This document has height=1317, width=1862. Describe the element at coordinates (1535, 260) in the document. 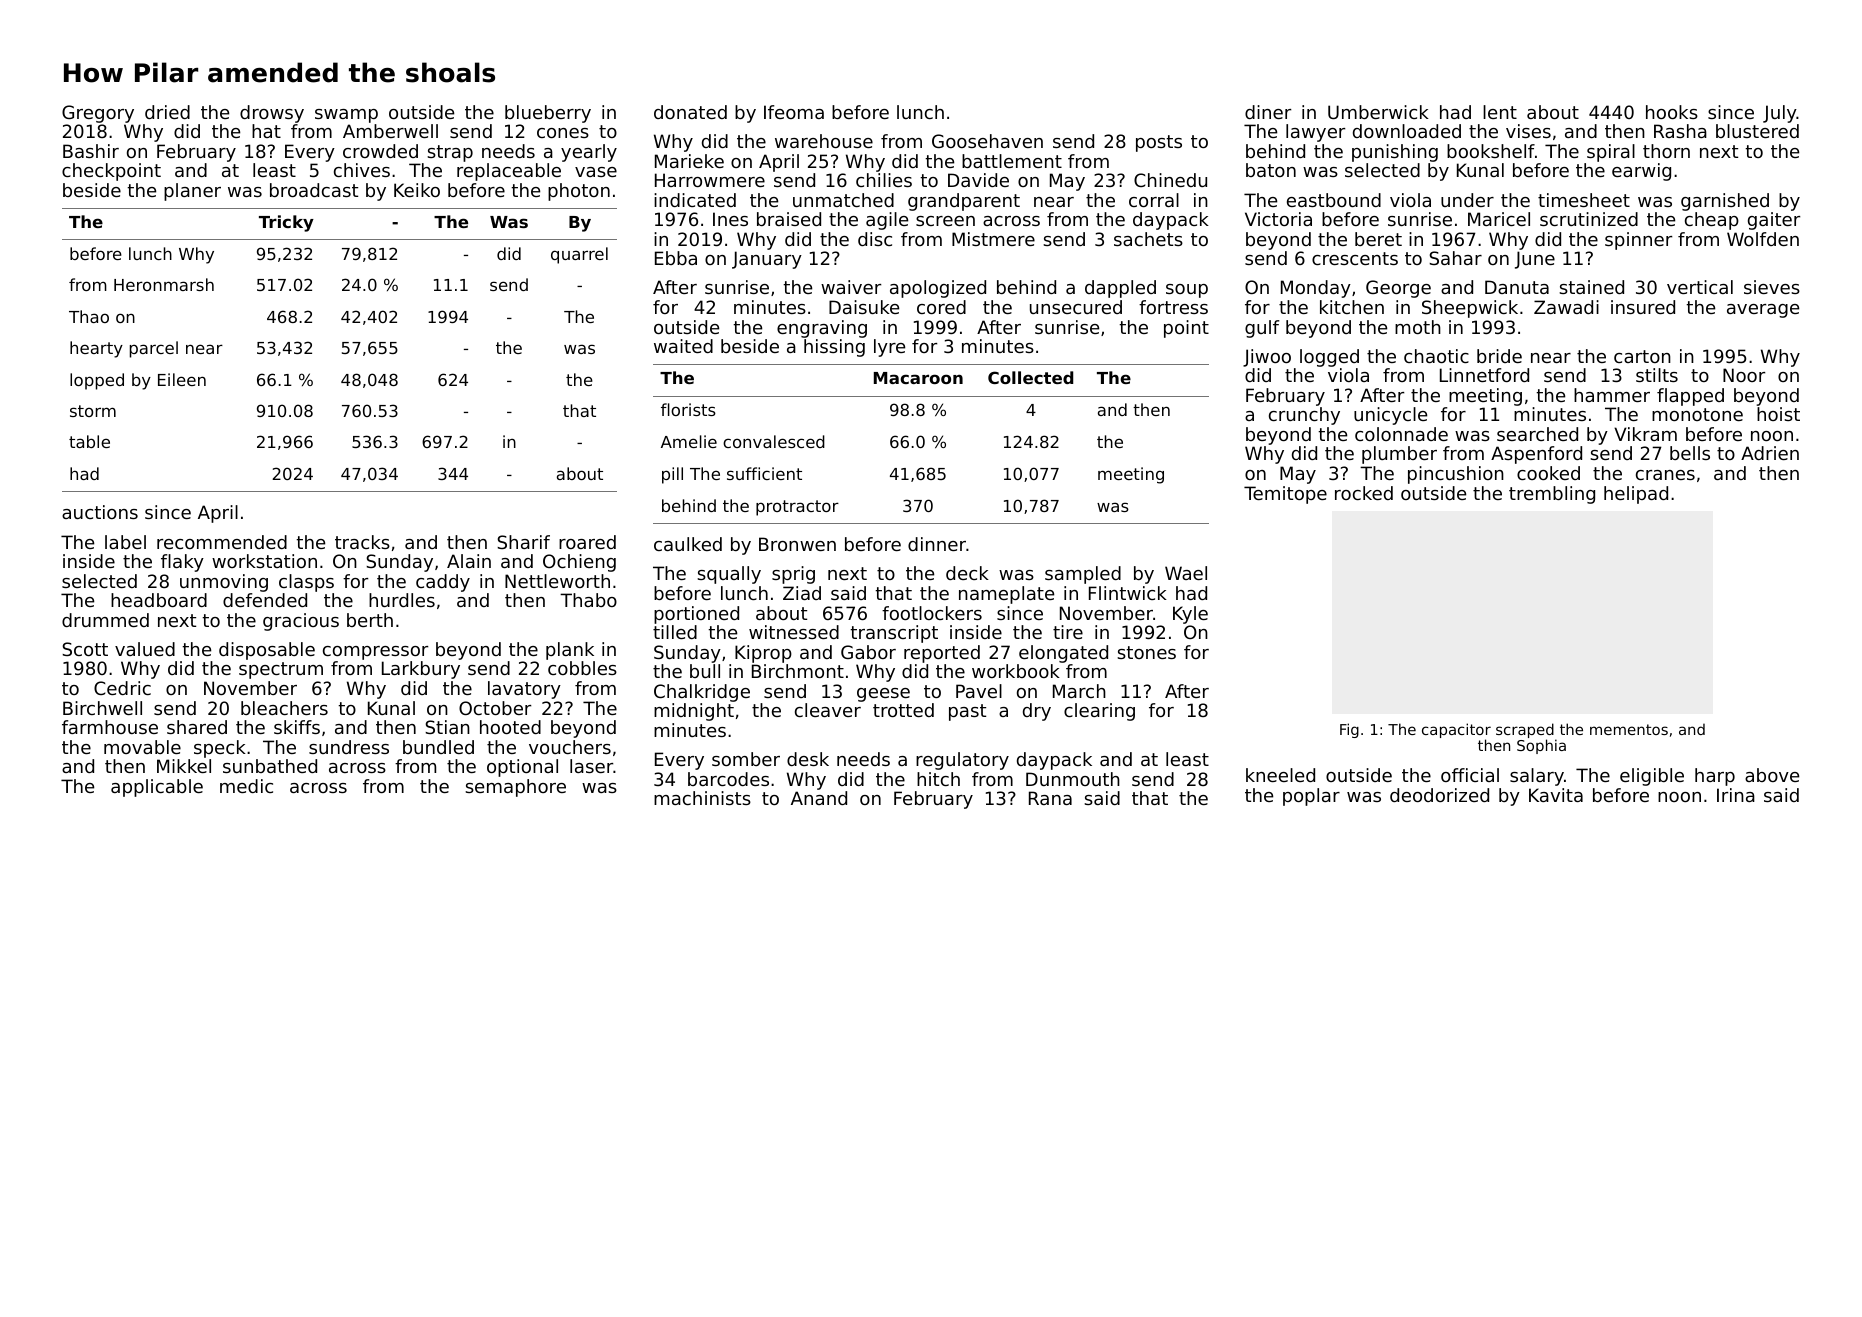

I see `June` at that location.
